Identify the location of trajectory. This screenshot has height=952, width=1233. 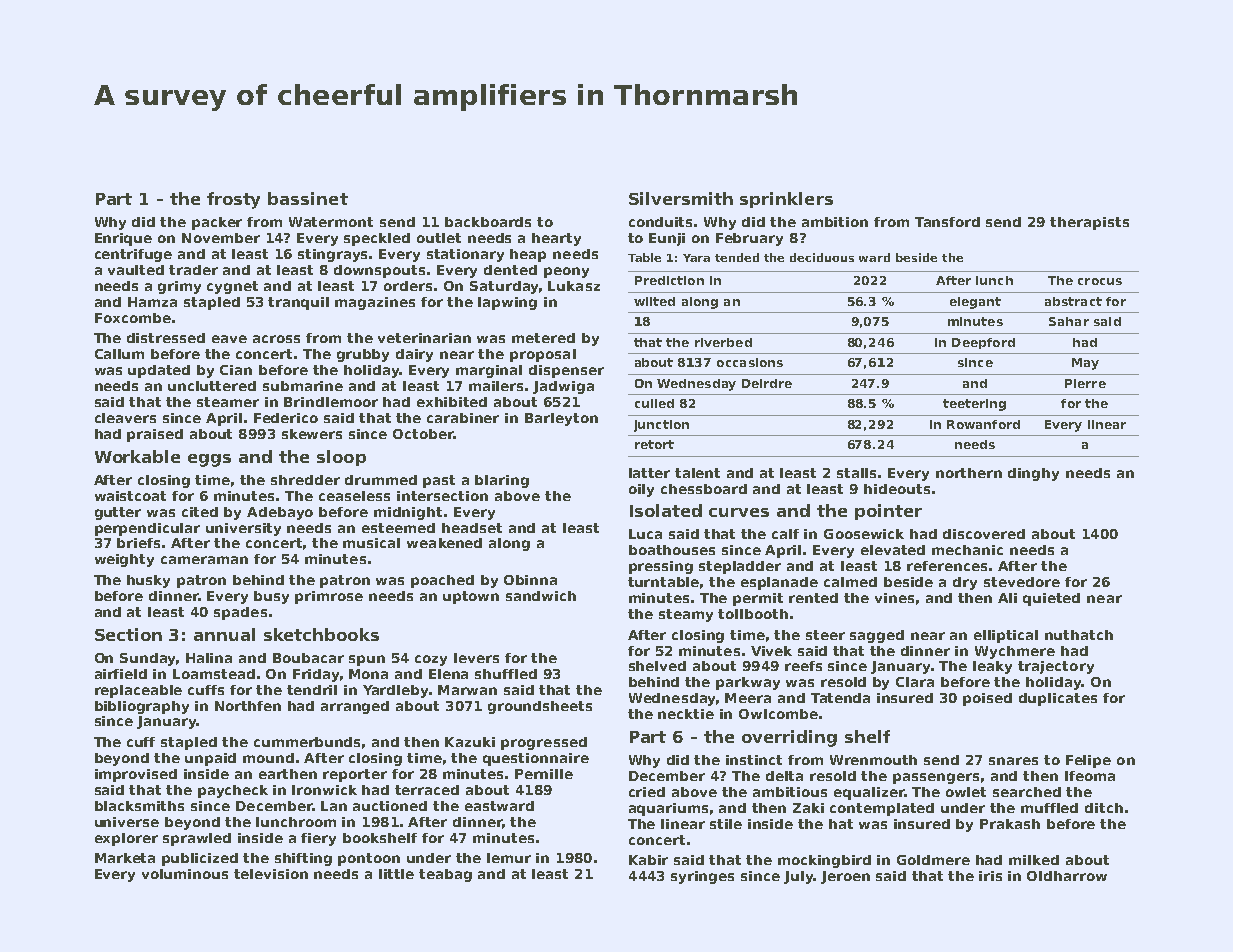
(1056, 667).
